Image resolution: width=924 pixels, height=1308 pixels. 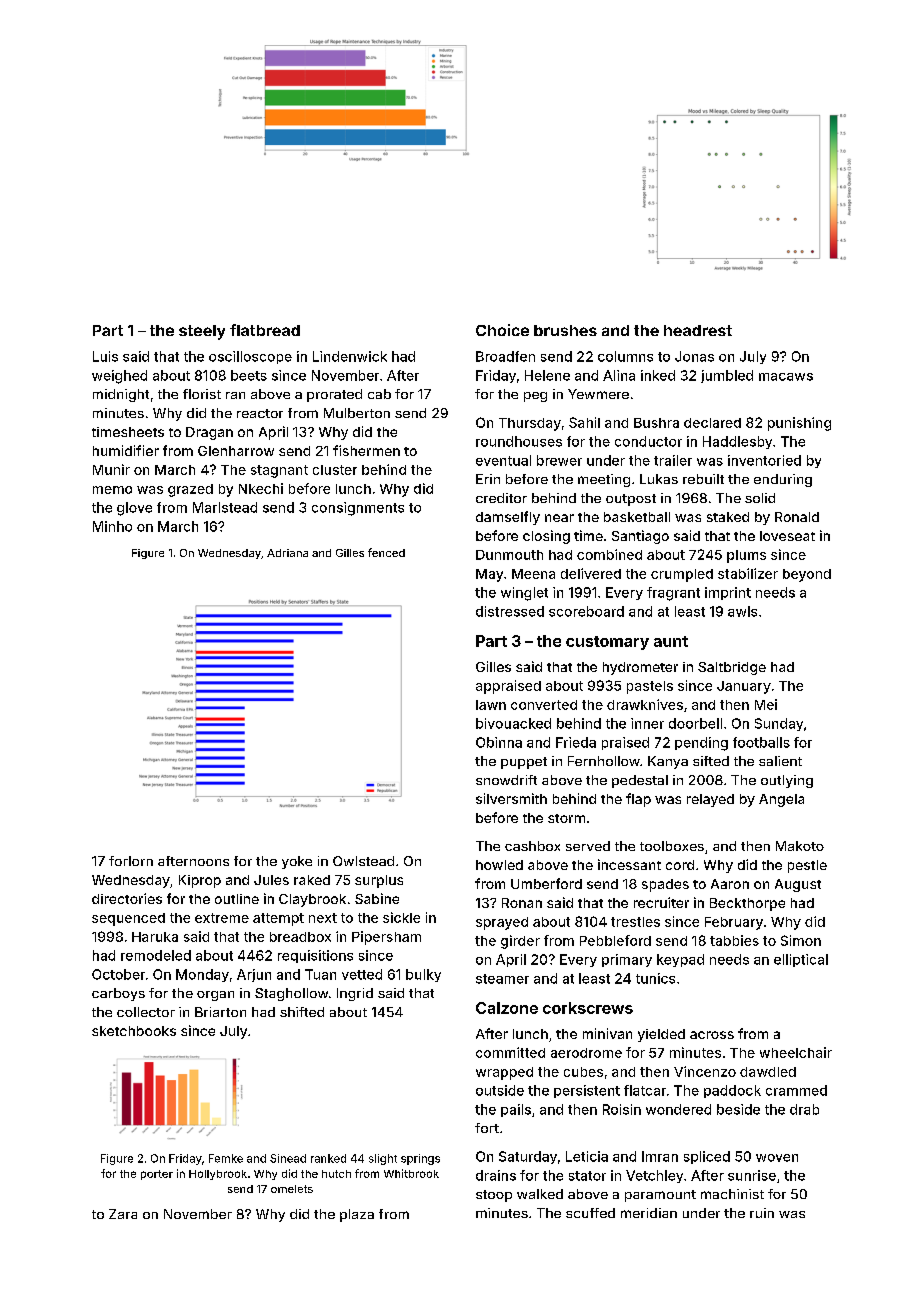 What do you see at coordinates (698, 330) in the screenshot?
I see `headrest` at bounding box center [698, 330].
